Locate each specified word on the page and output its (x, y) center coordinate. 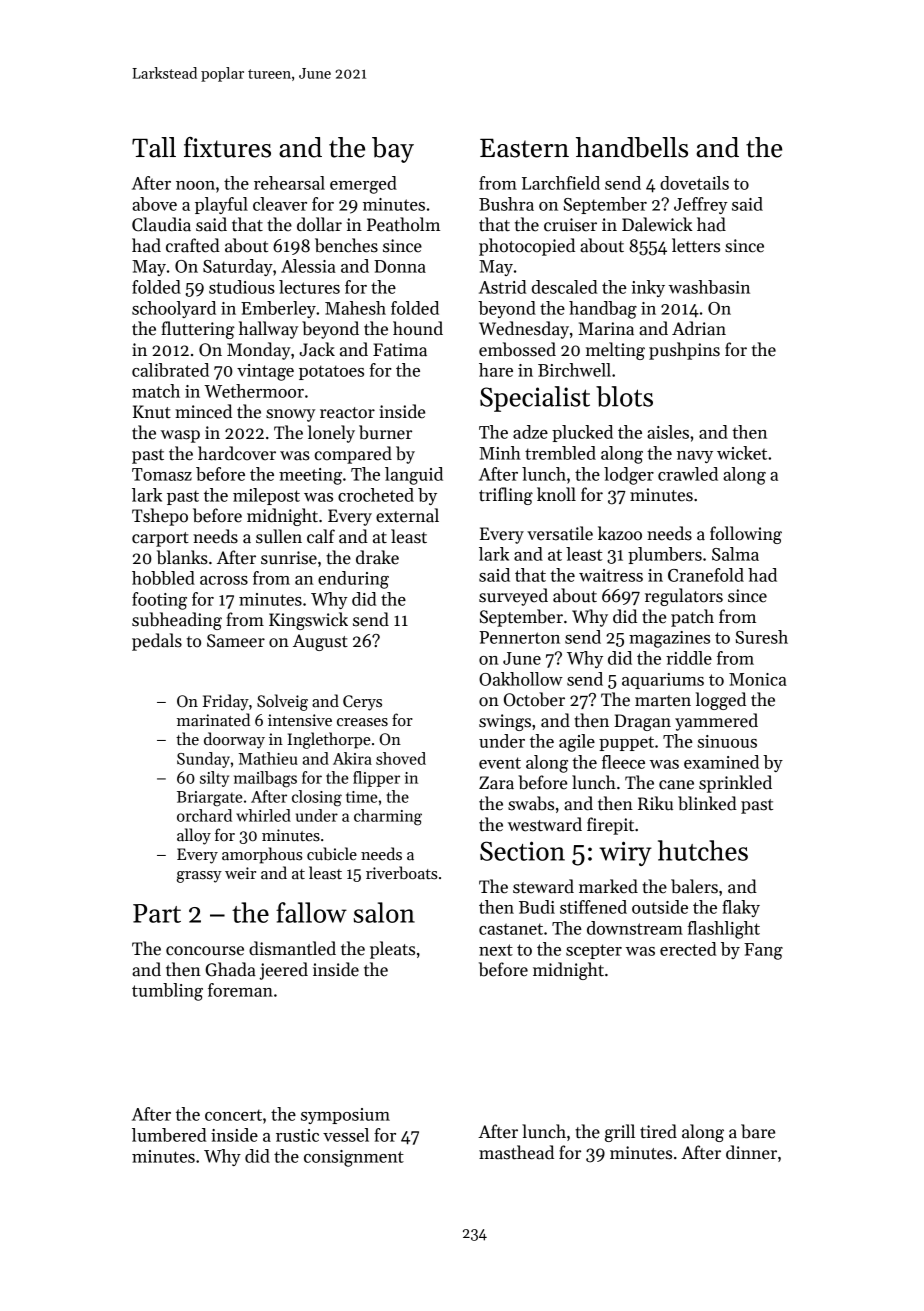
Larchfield (561, 183)
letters (696, 245)
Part (157, 913)
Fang (763, 951)
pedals (157, 642)
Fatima (400, 350)
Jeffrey (701, 205)
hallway (268, 330)
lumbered (169, 1135)
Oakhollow (521, 679)
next (496, 950)
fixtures (227, 147)
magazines (669, 639)
